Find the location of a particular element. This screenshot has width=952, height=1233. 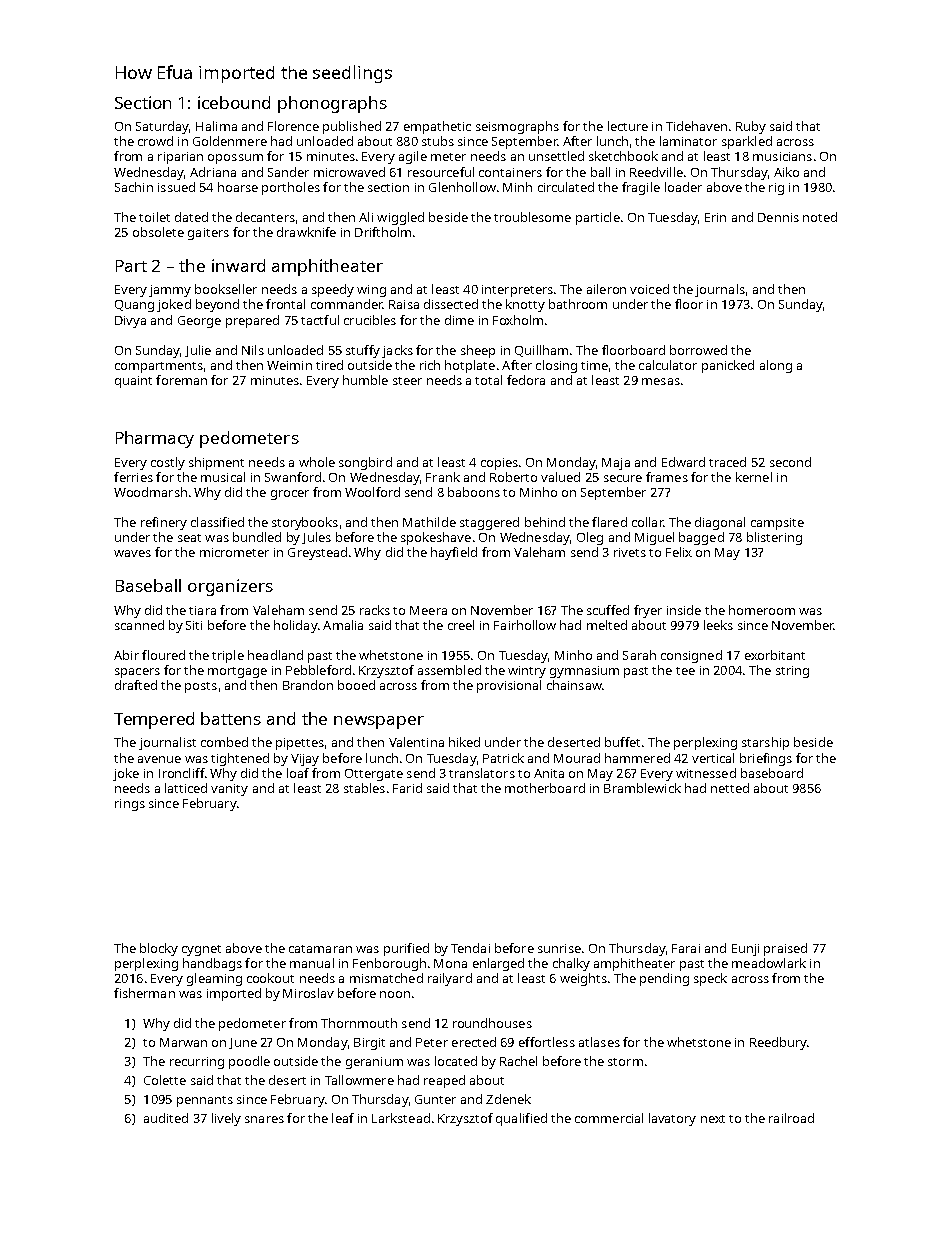

Reedville is located at coordinates (656, 172).
